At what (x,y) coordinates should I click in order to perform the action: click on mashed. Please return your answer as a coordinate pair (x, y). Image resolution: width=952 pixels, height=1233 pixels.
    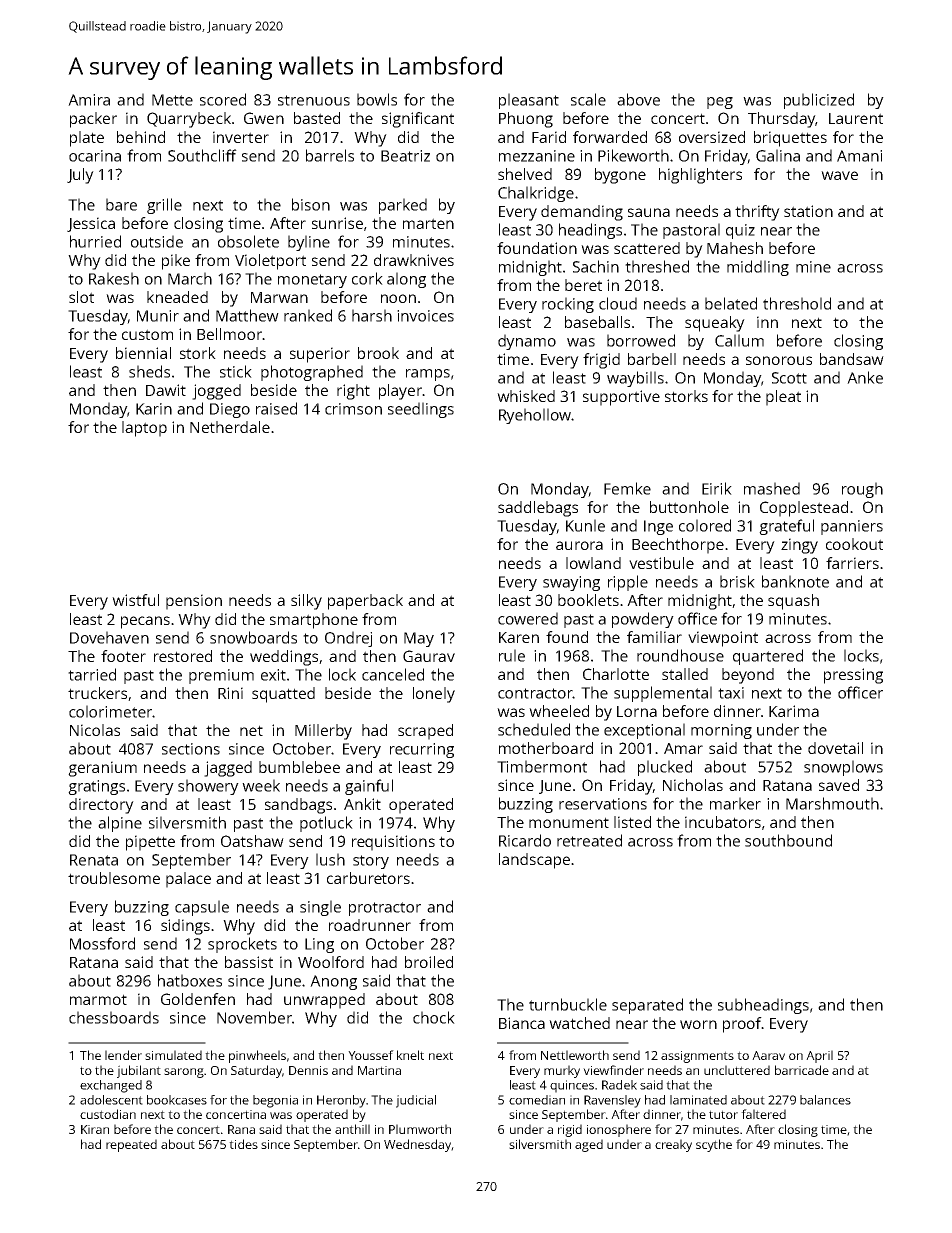
    Looking at the image, I should click on (772, 488).
